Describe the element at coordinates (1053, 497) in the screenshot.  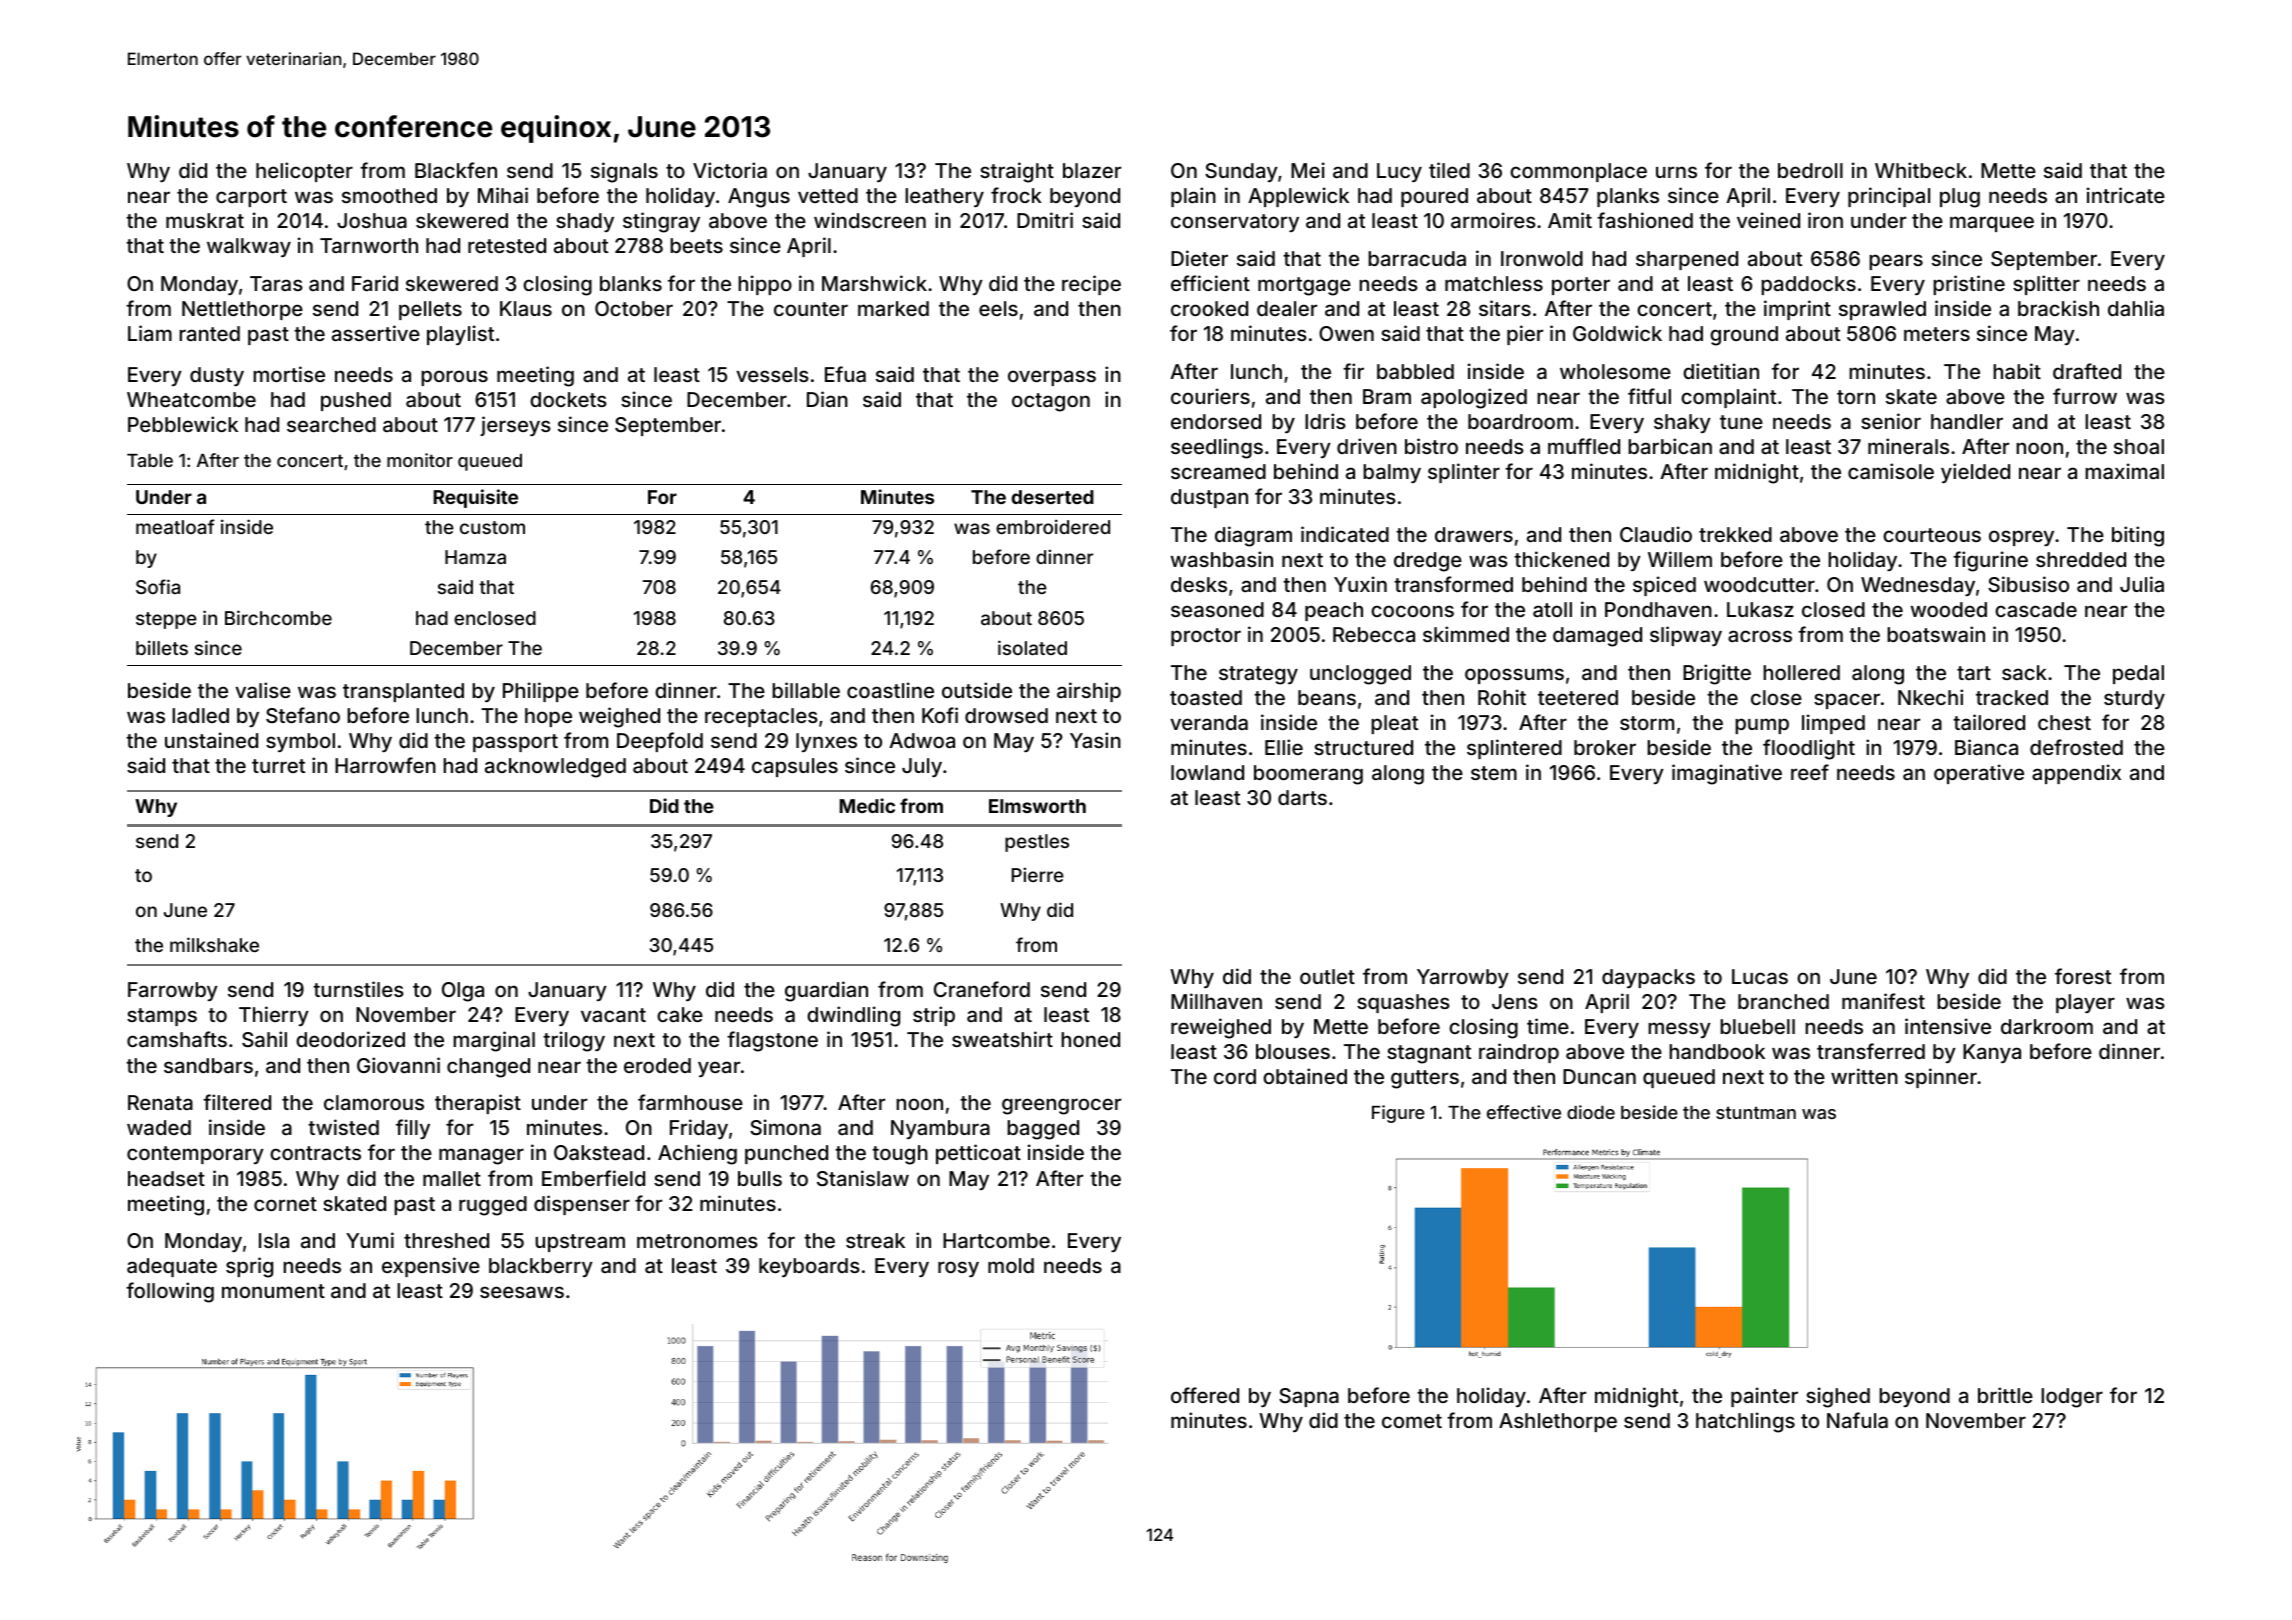
I see `deserted` at that location.
